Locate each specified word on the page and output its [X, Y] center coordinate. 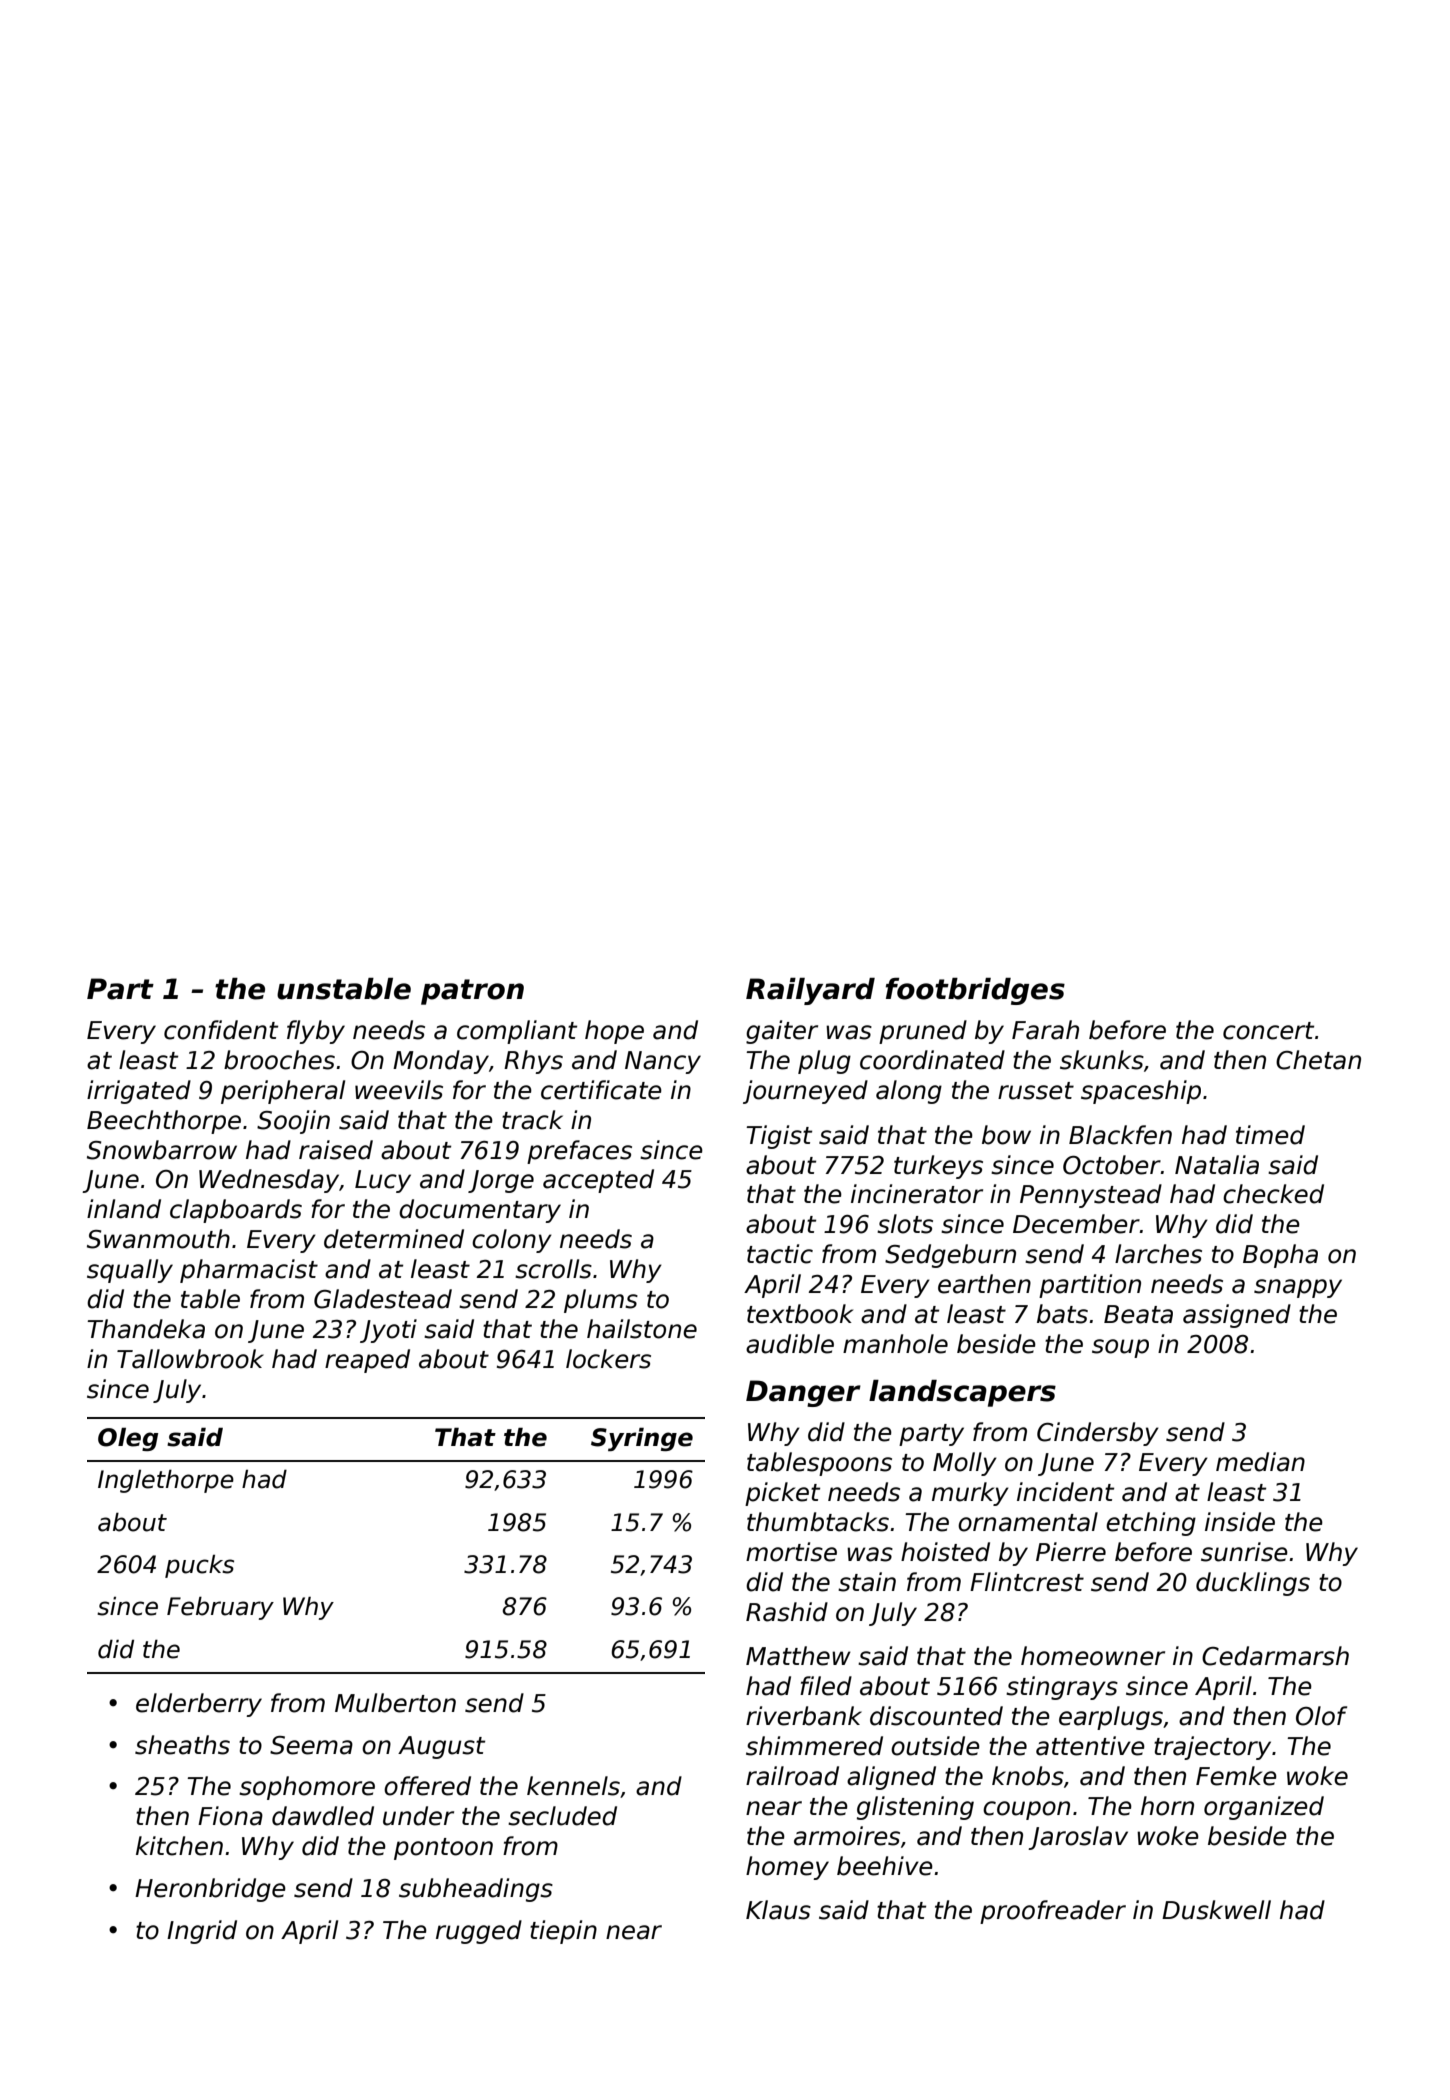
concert [1268, 1031]
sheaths [182, 1745]
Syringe [642, 1439]
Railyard [810, 991]
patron [472, 992]
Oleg [128, 1439]
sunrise [1244, 1552]
